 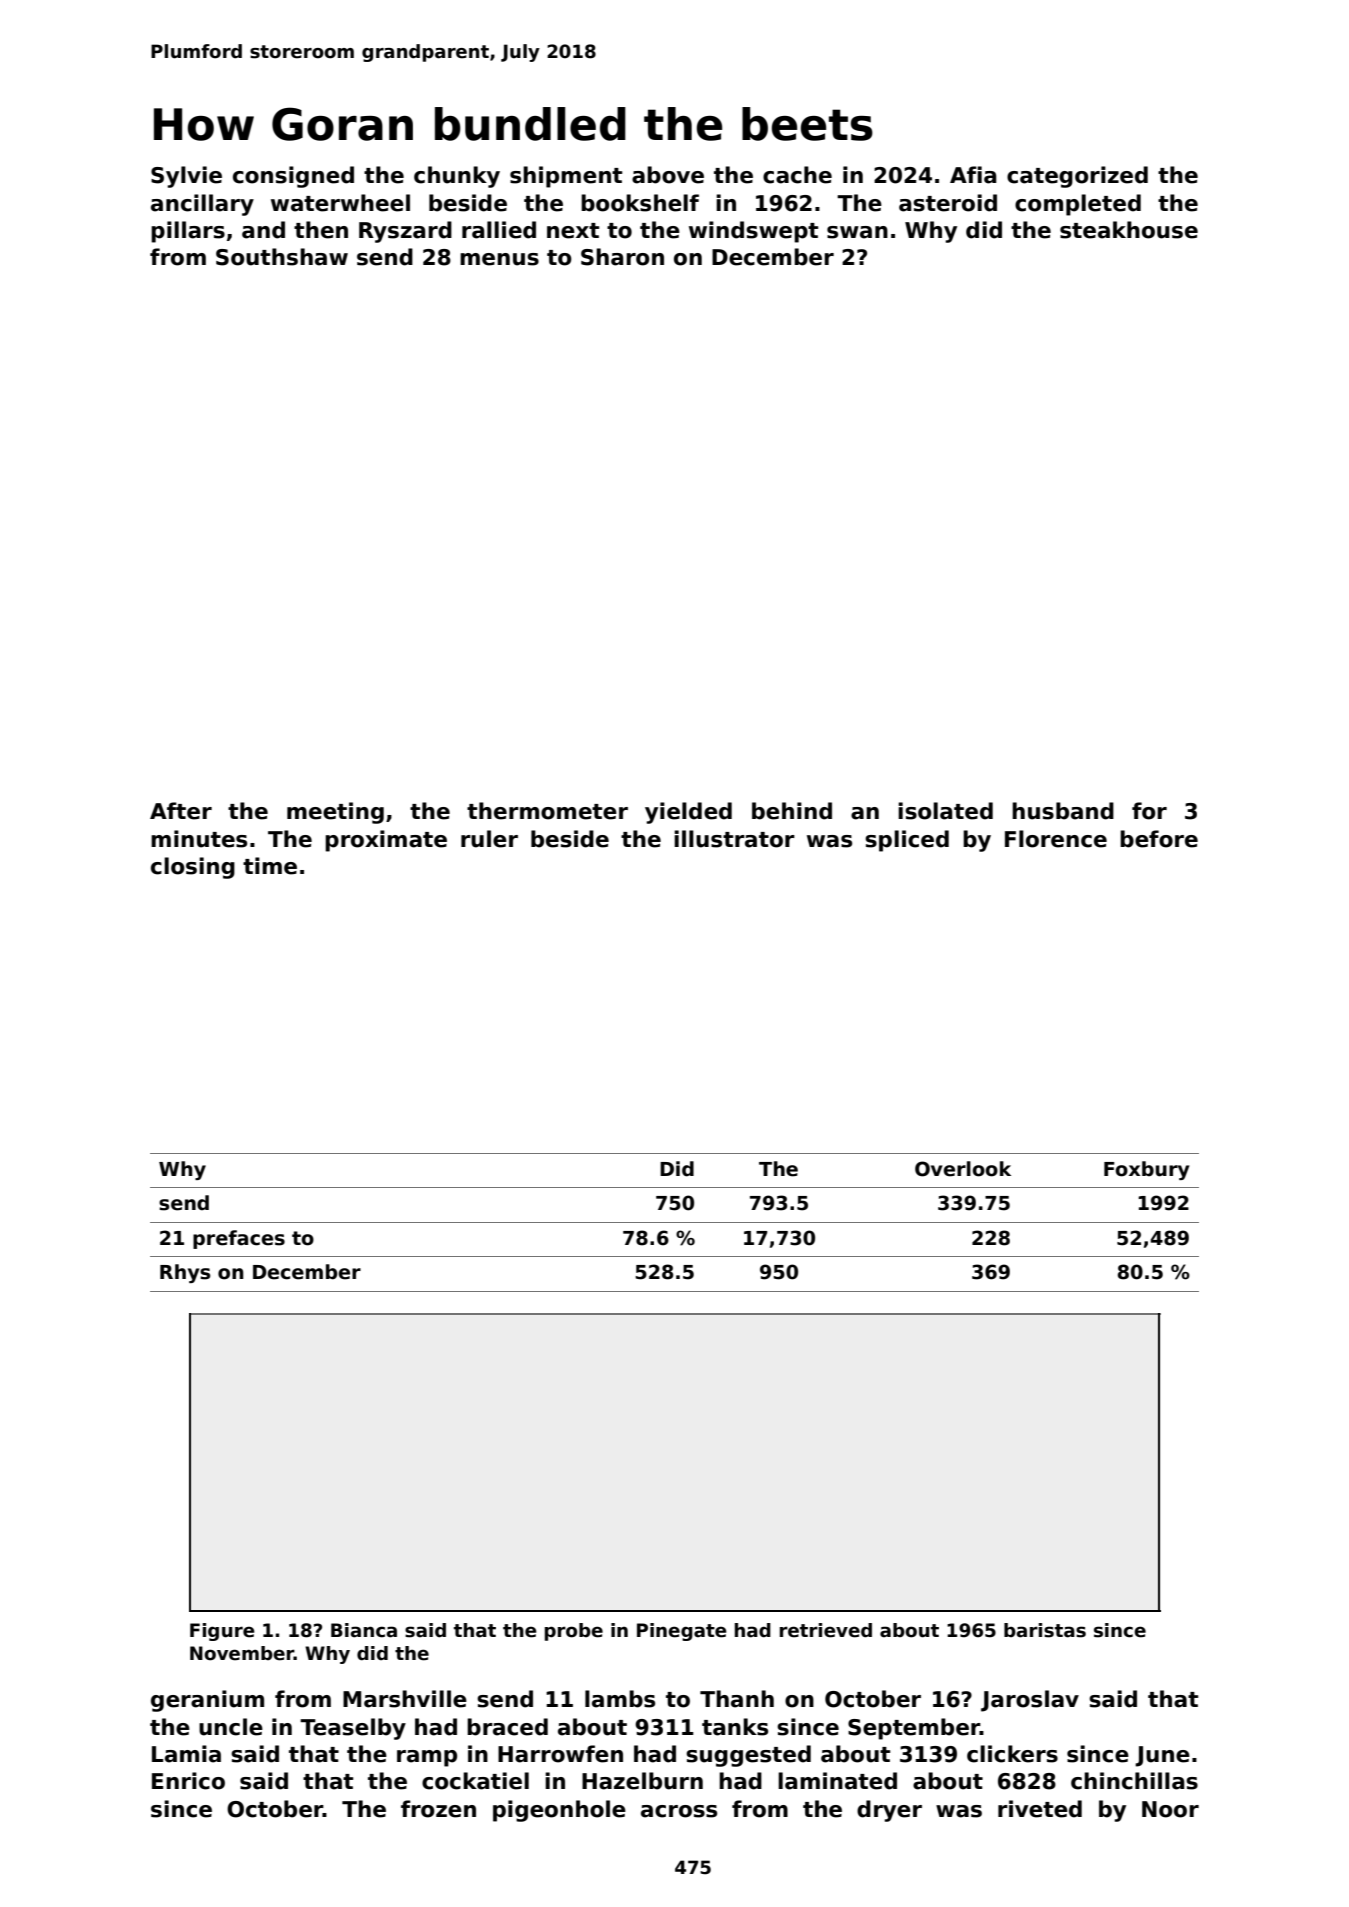 What do you see at coordinates (188, 1781) in the screenshot?
I see `Enrico` at bounding box center [188, 1781].
